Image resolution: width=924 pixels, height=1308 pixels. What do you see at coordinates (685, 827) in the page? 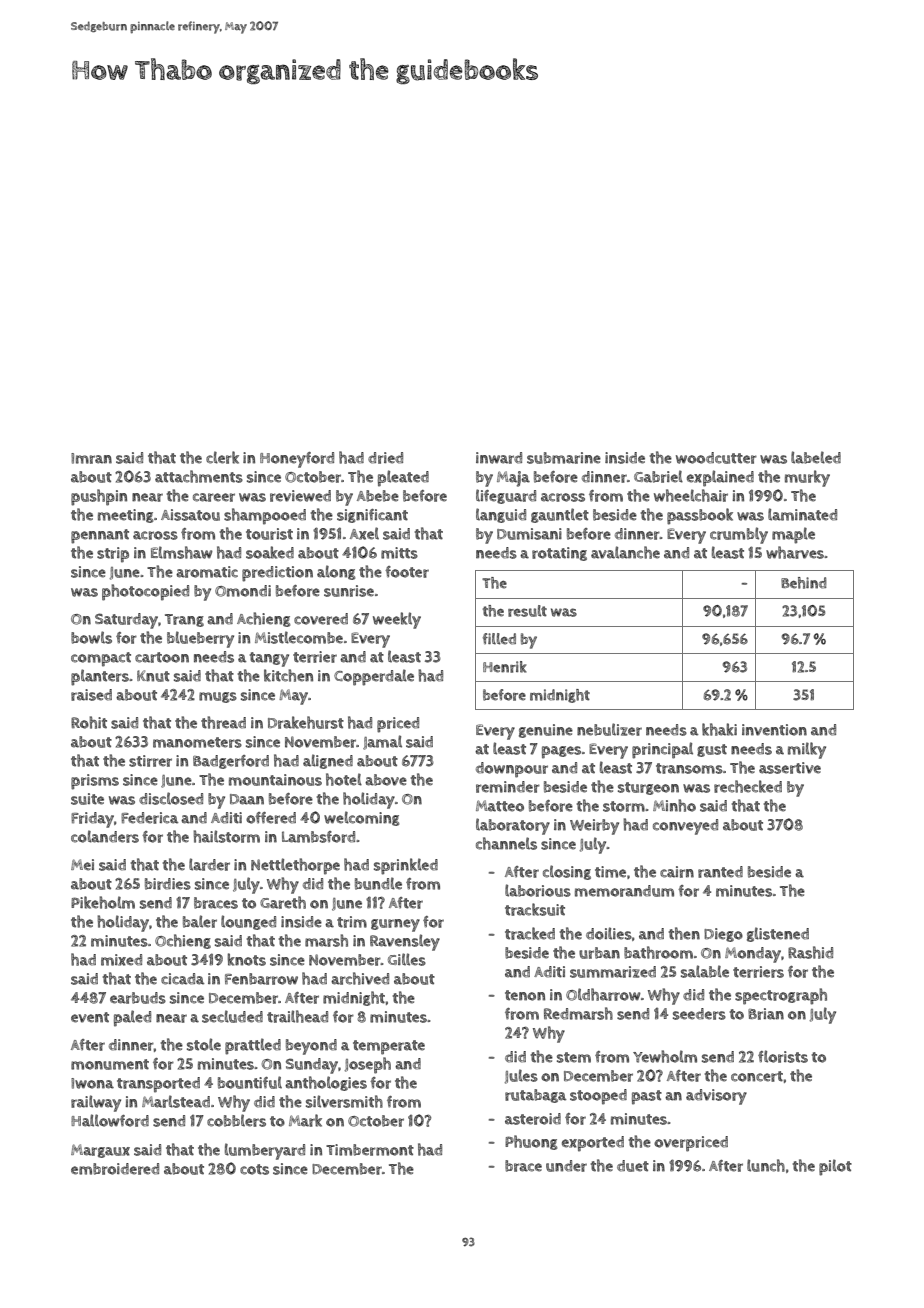
I see `conveyed` at bounding box center [685, 827].
